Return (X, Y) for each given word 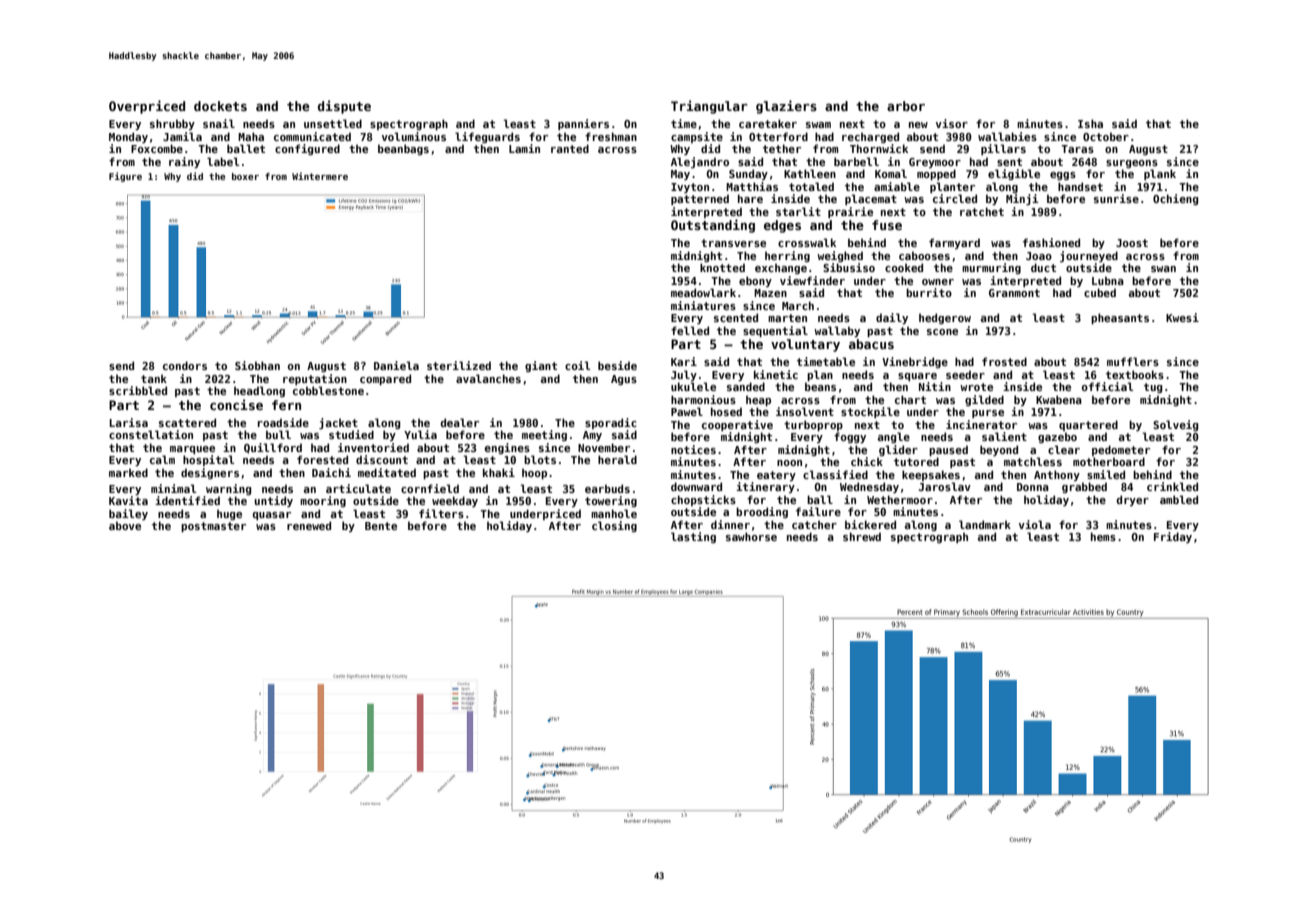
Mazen (770, 293)
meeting (544, 435)
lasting (693, 537)
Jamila (182, 136)
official (1107, 386)
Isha (1090, 123)
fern (286, 405)
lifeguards (487, 137)
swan (1163, 269)
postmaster (213, 527)
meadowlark (703, 292)
